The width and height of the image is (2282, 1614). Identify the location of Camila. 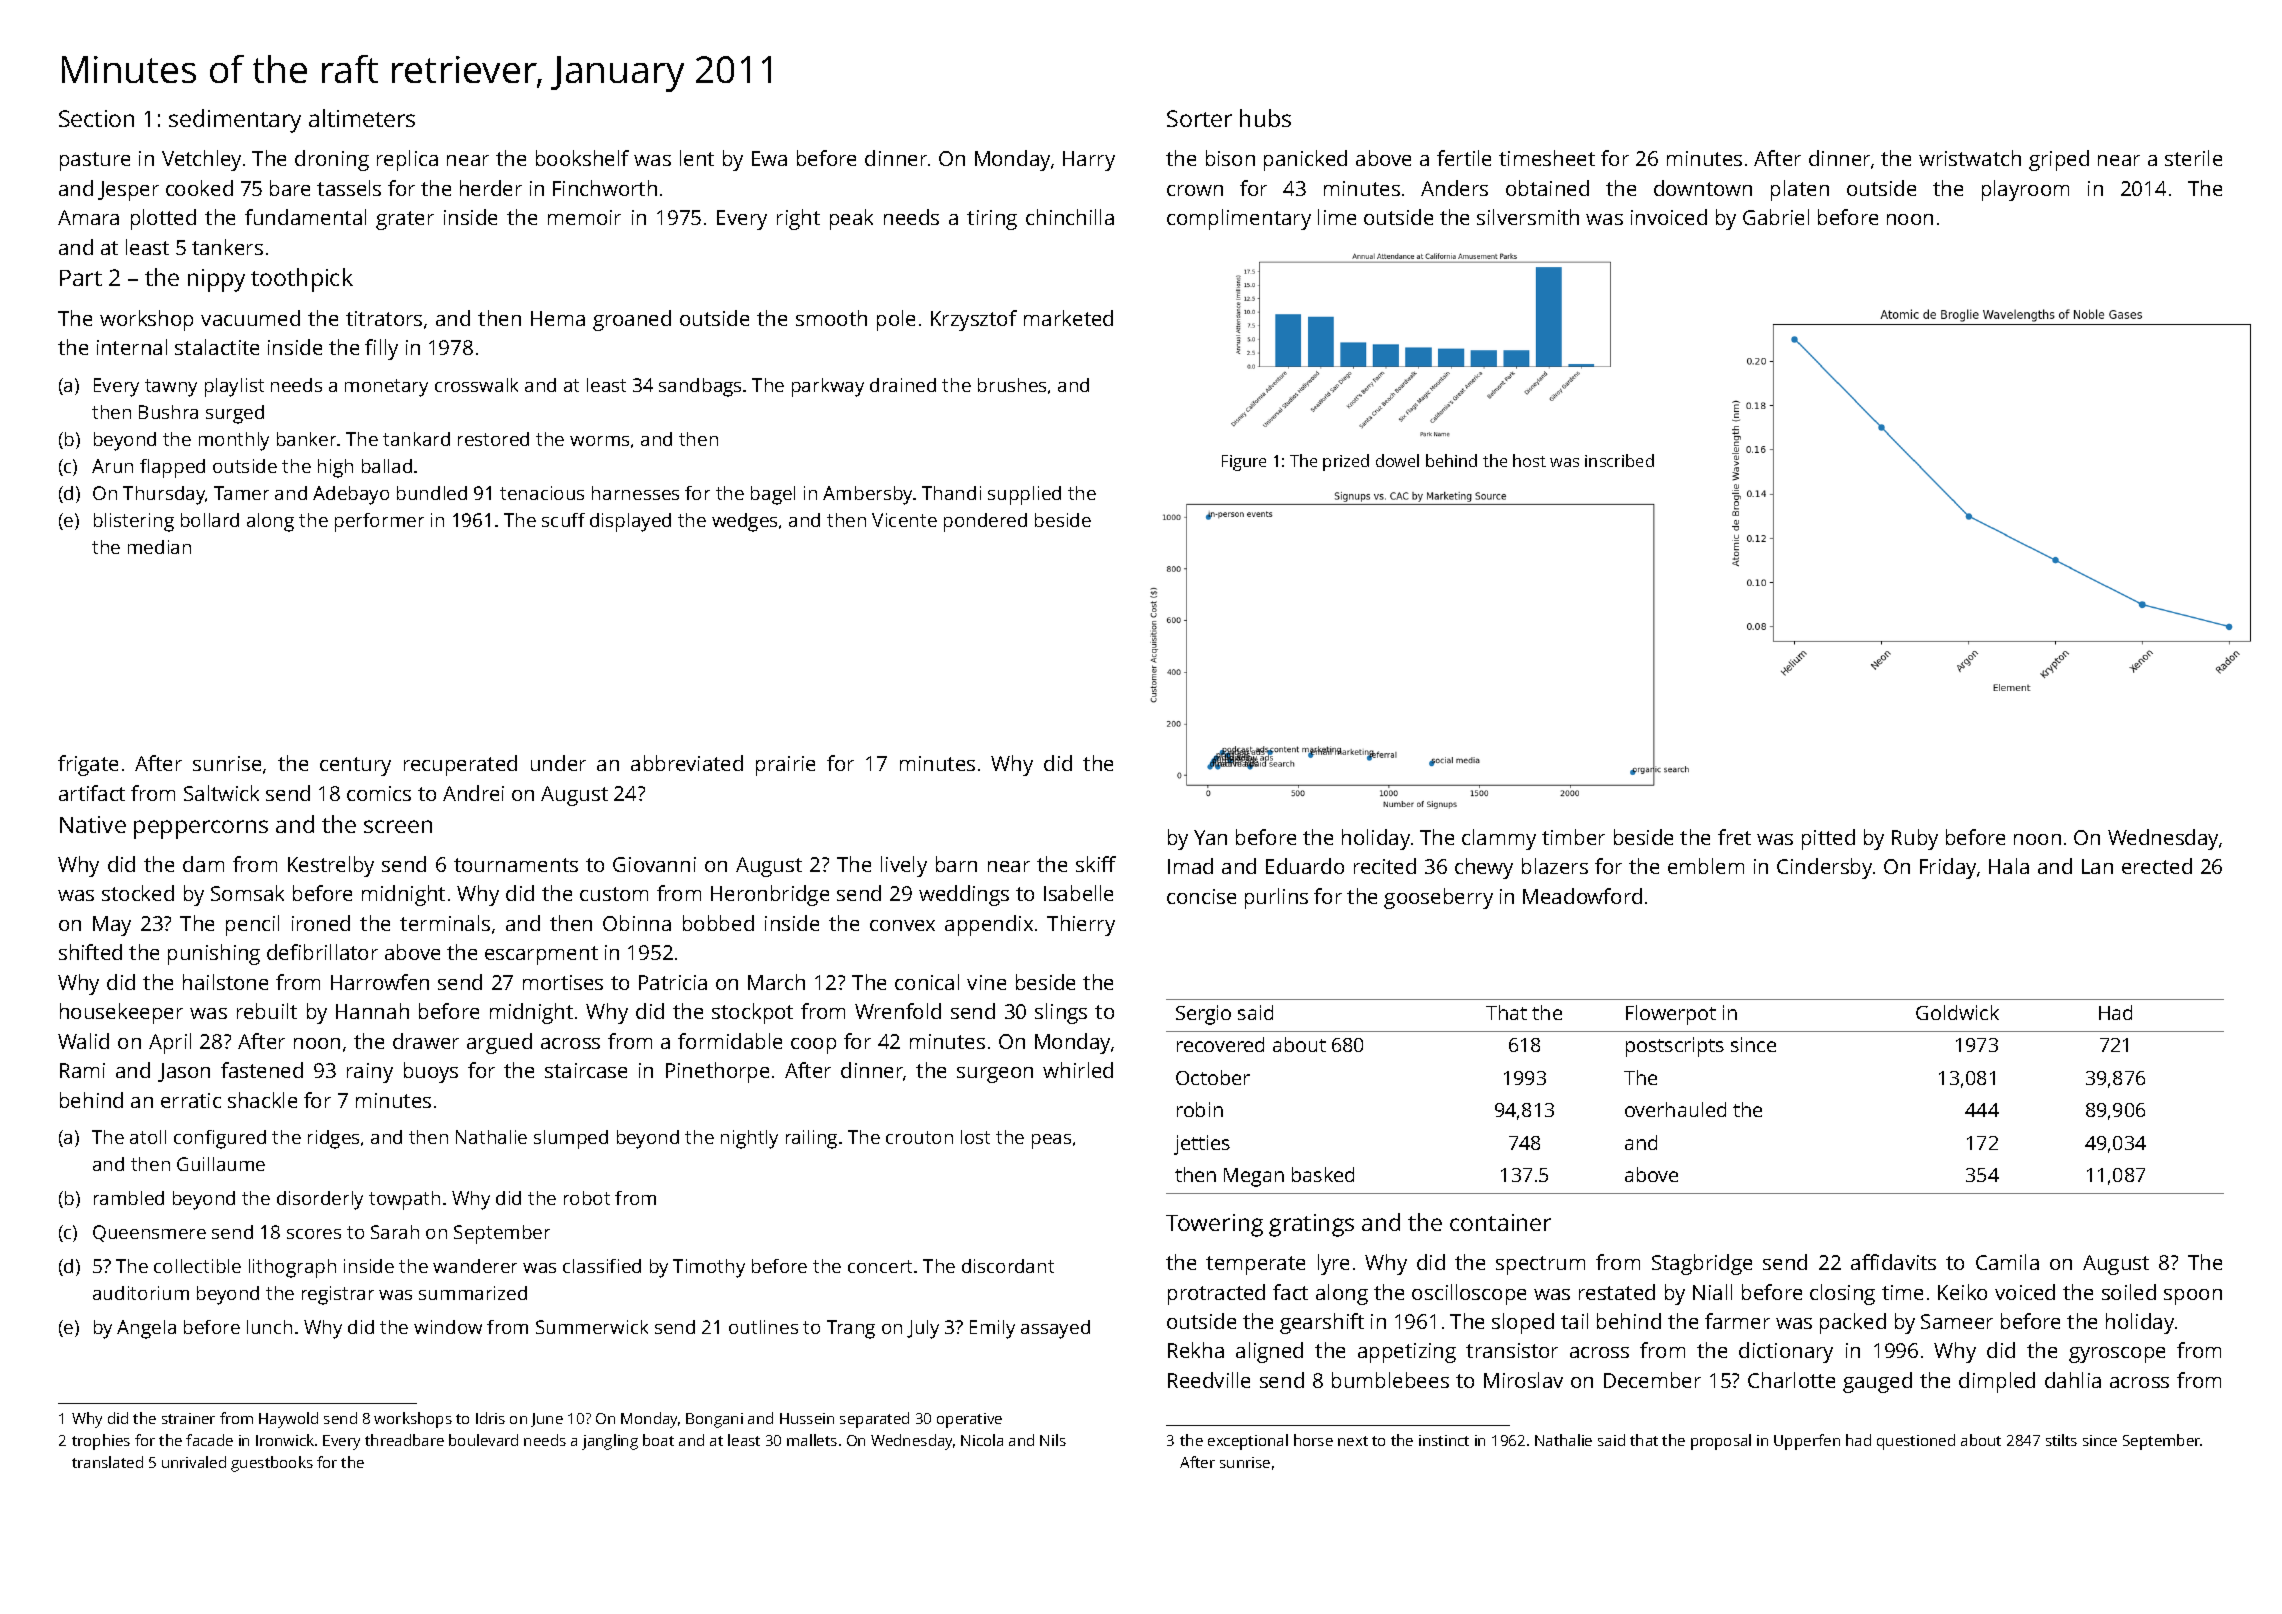
(2007, 1262).
